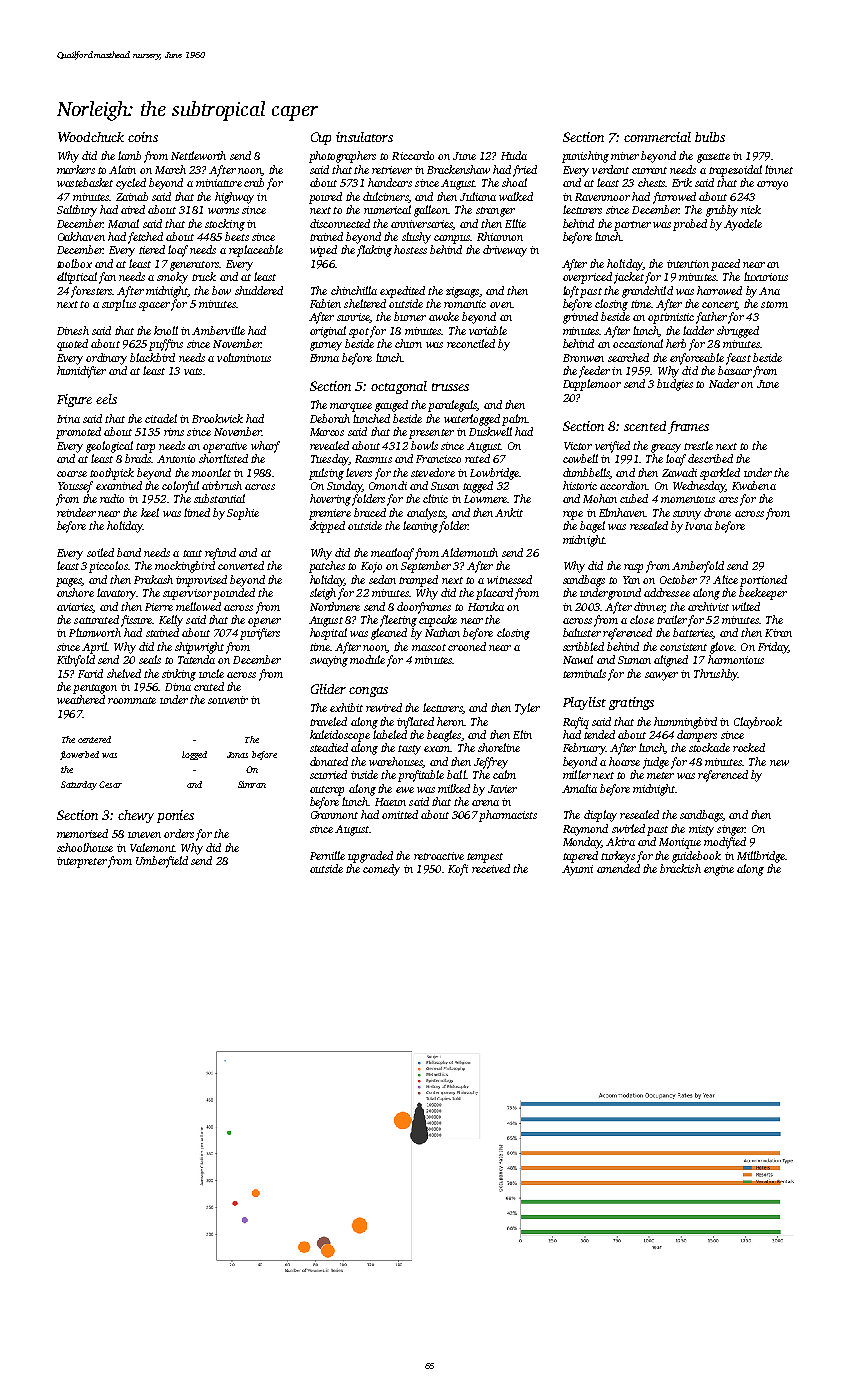  What do you see at coordinates (91, 137) in the image?
I see `Woodchuck` at bounding box center [91, 137].
